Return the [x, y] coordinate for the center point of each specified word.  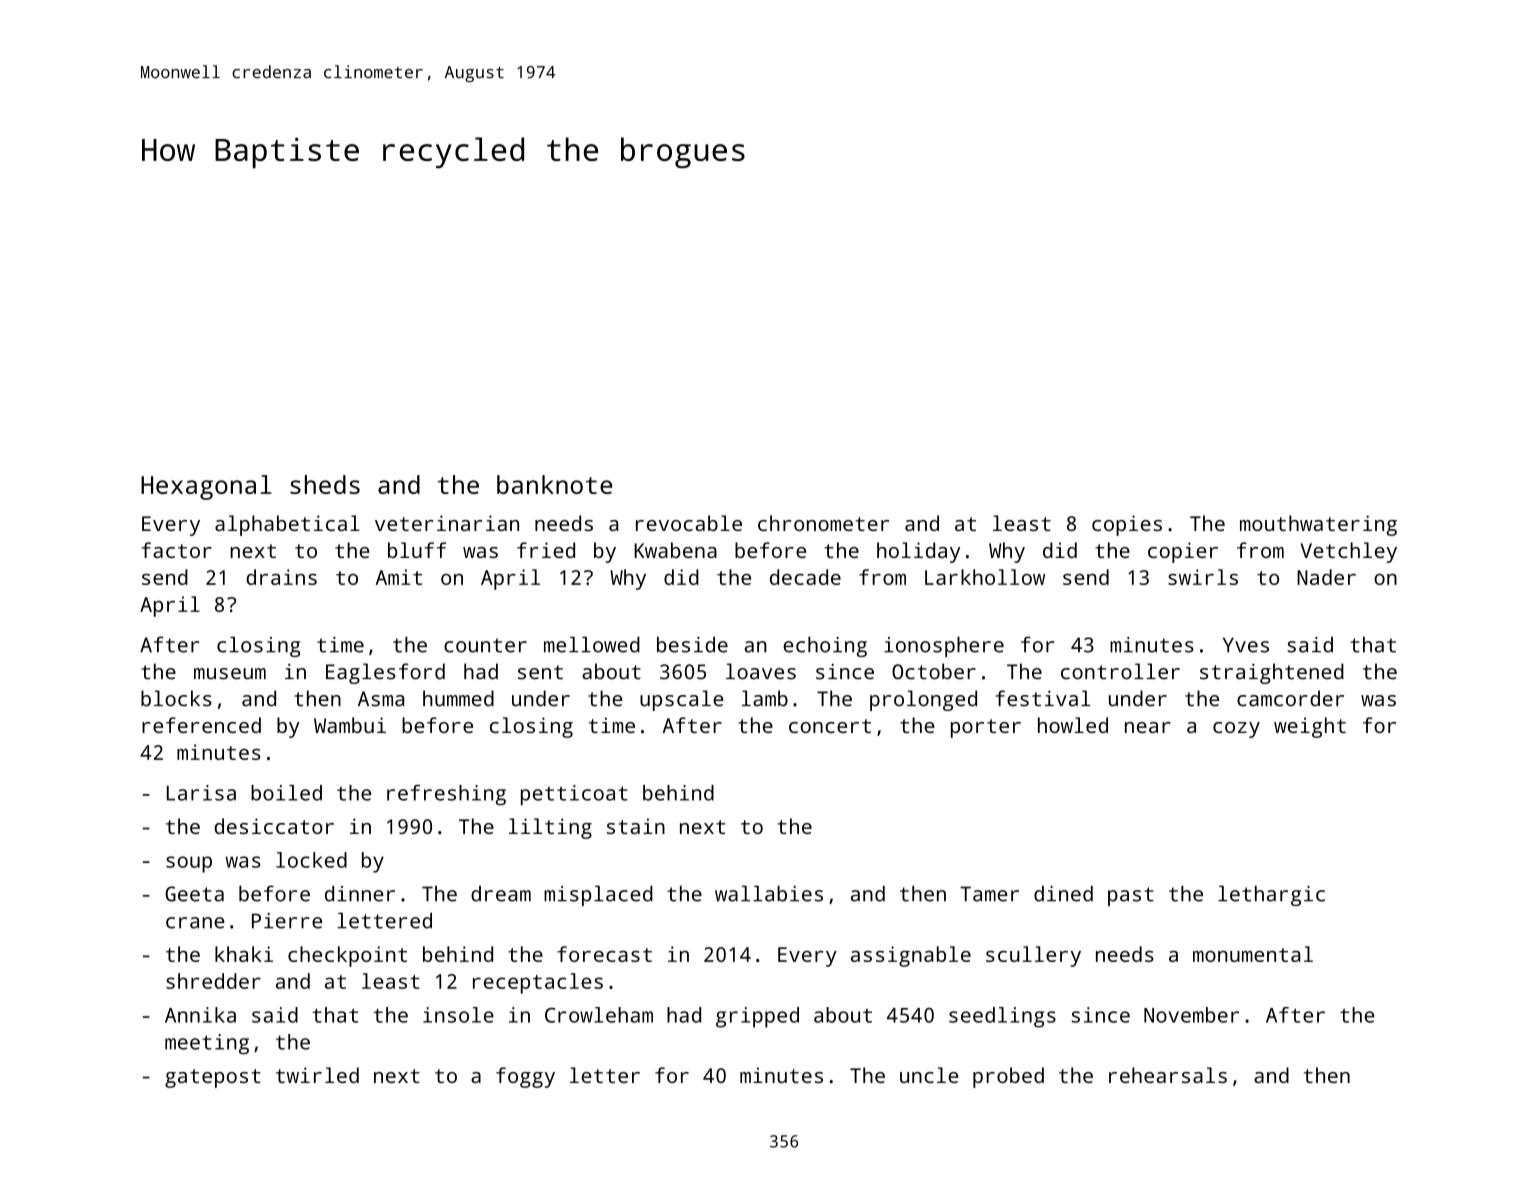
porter [986, 728]
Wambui [350, 725]
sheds [325, 484]
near [1148, 727]
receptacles [538, 983]
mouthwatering [1318, 525]
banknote [554, 484]
